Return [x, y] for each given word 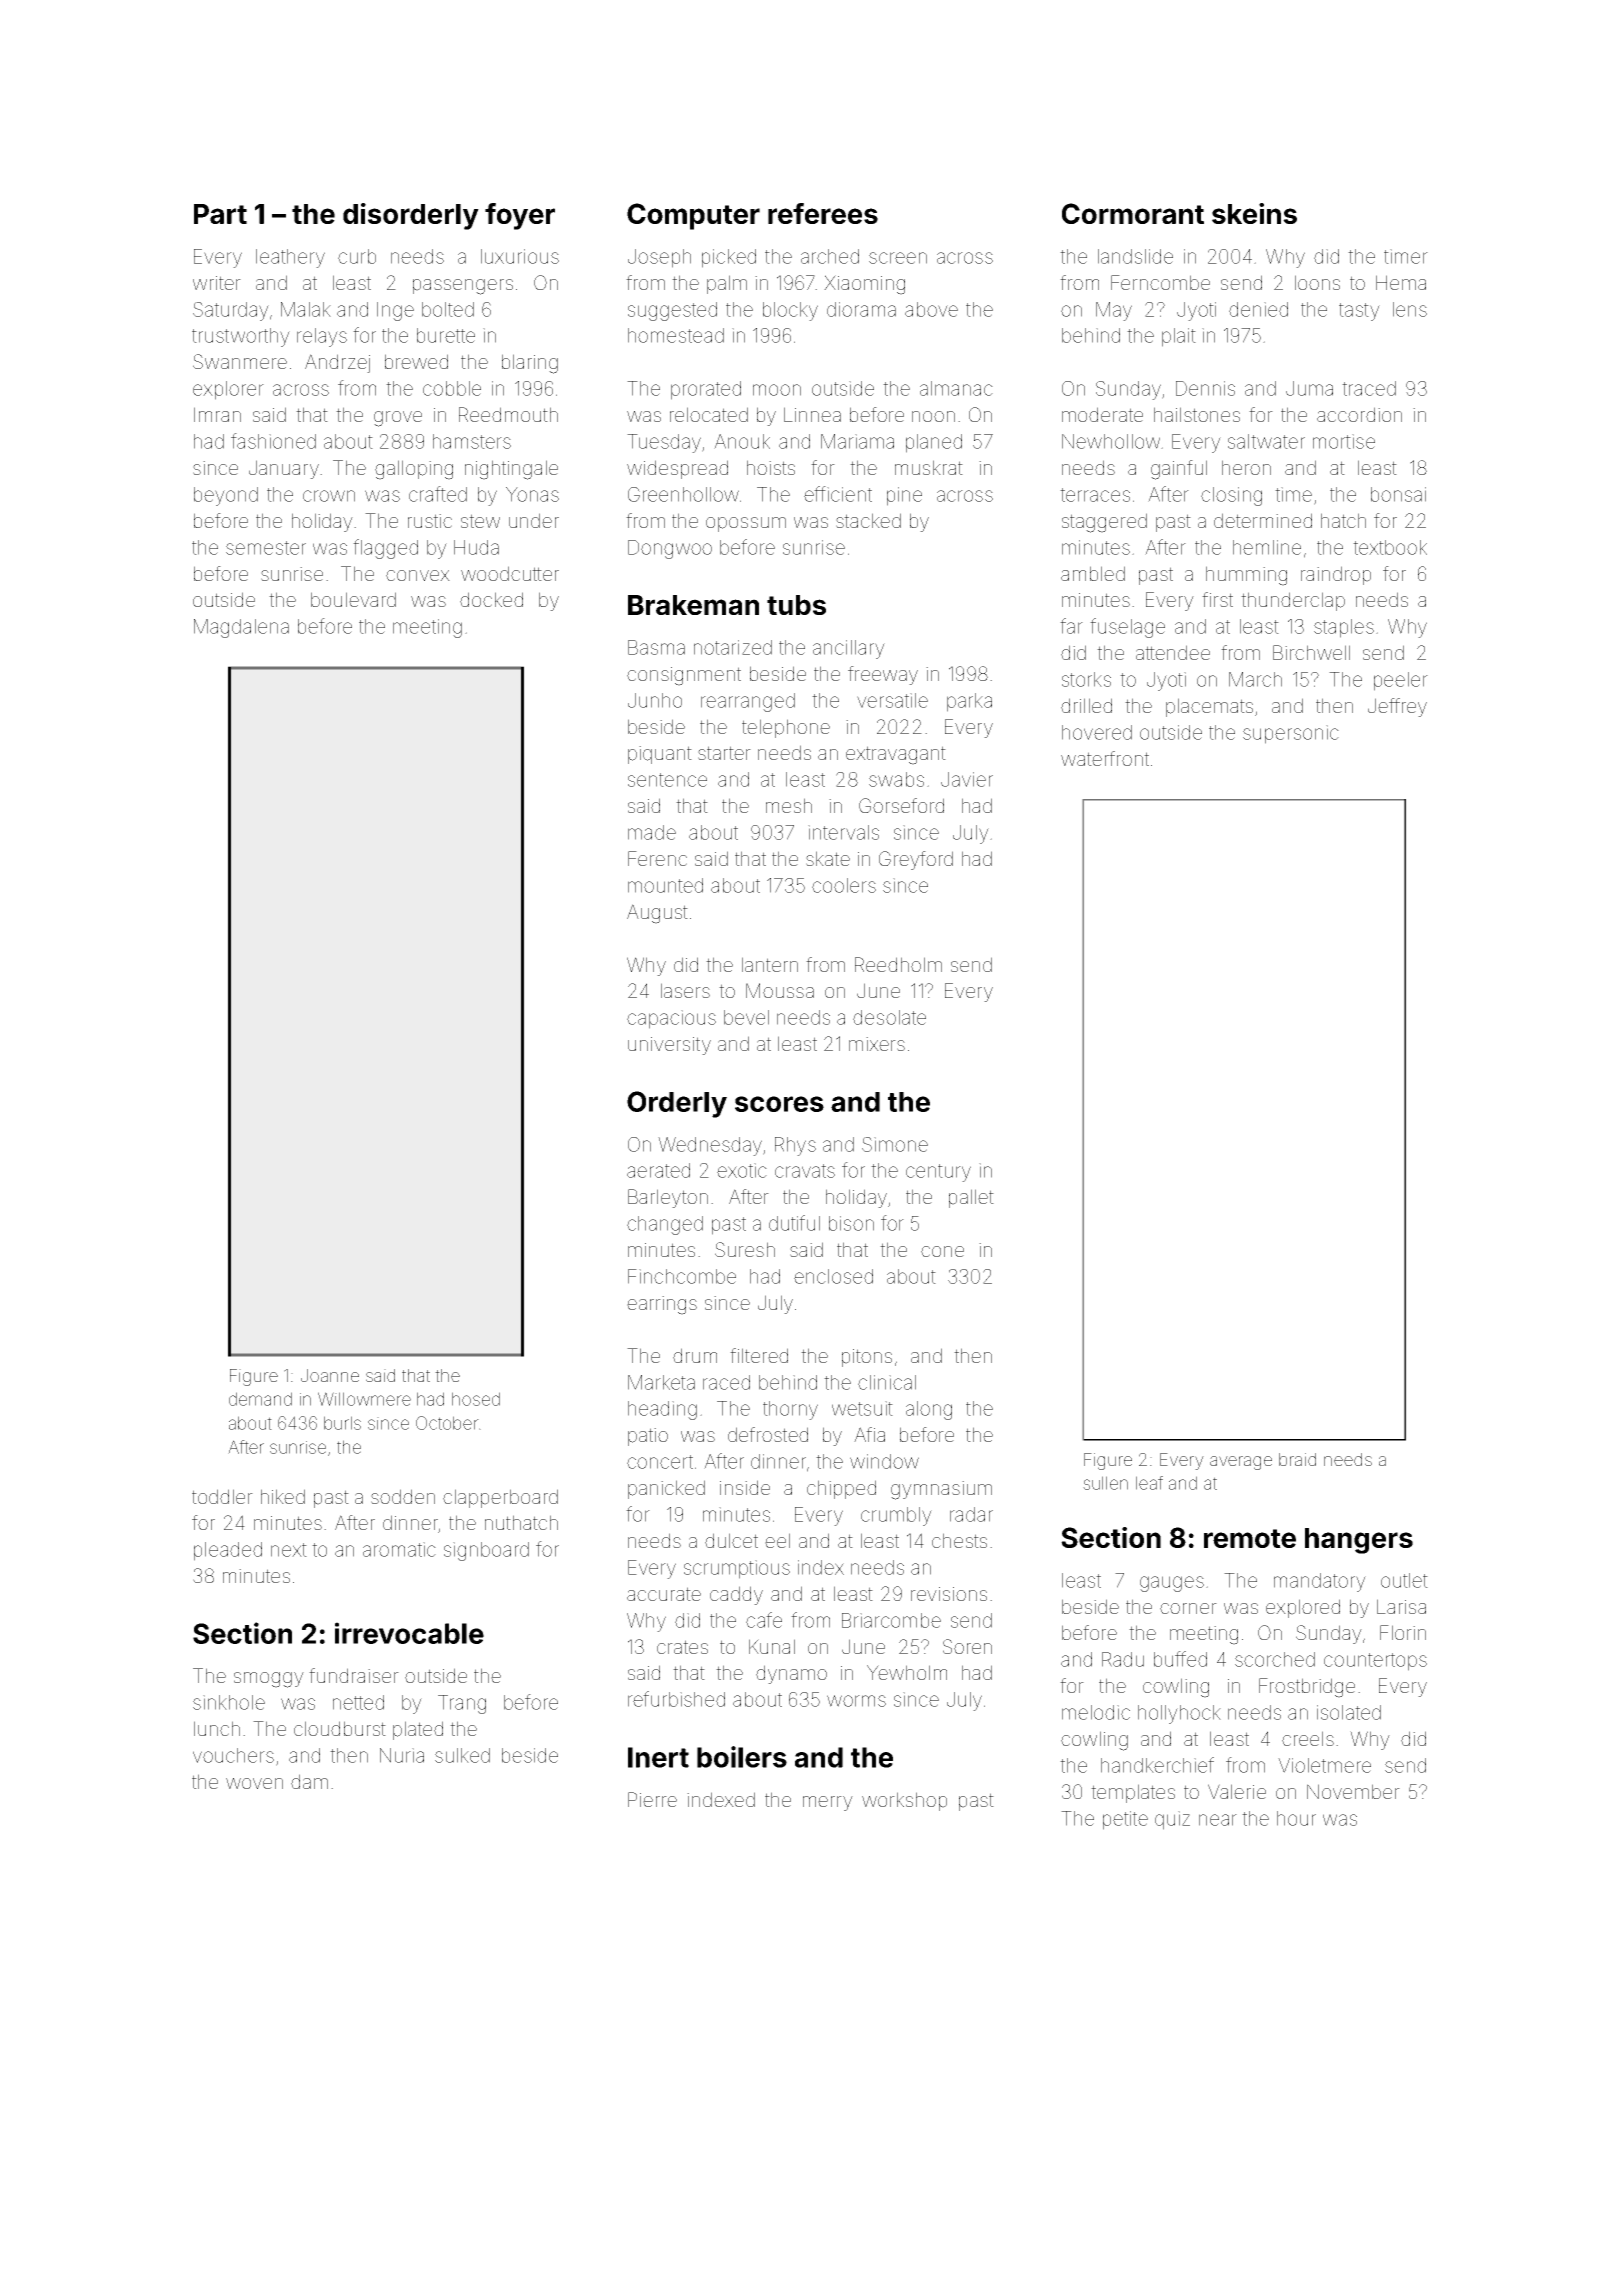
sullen [1105, 1483]
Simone [895, 1144]
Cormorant [1133, 213]
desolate [889, 1017]
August [657, 914]
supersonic [1291, 734]
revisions [949, 1594]
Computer [693, 216]
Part [220, 214]
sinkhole [229, 1702]
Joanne [330, 1375]
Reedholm [898, 964]
